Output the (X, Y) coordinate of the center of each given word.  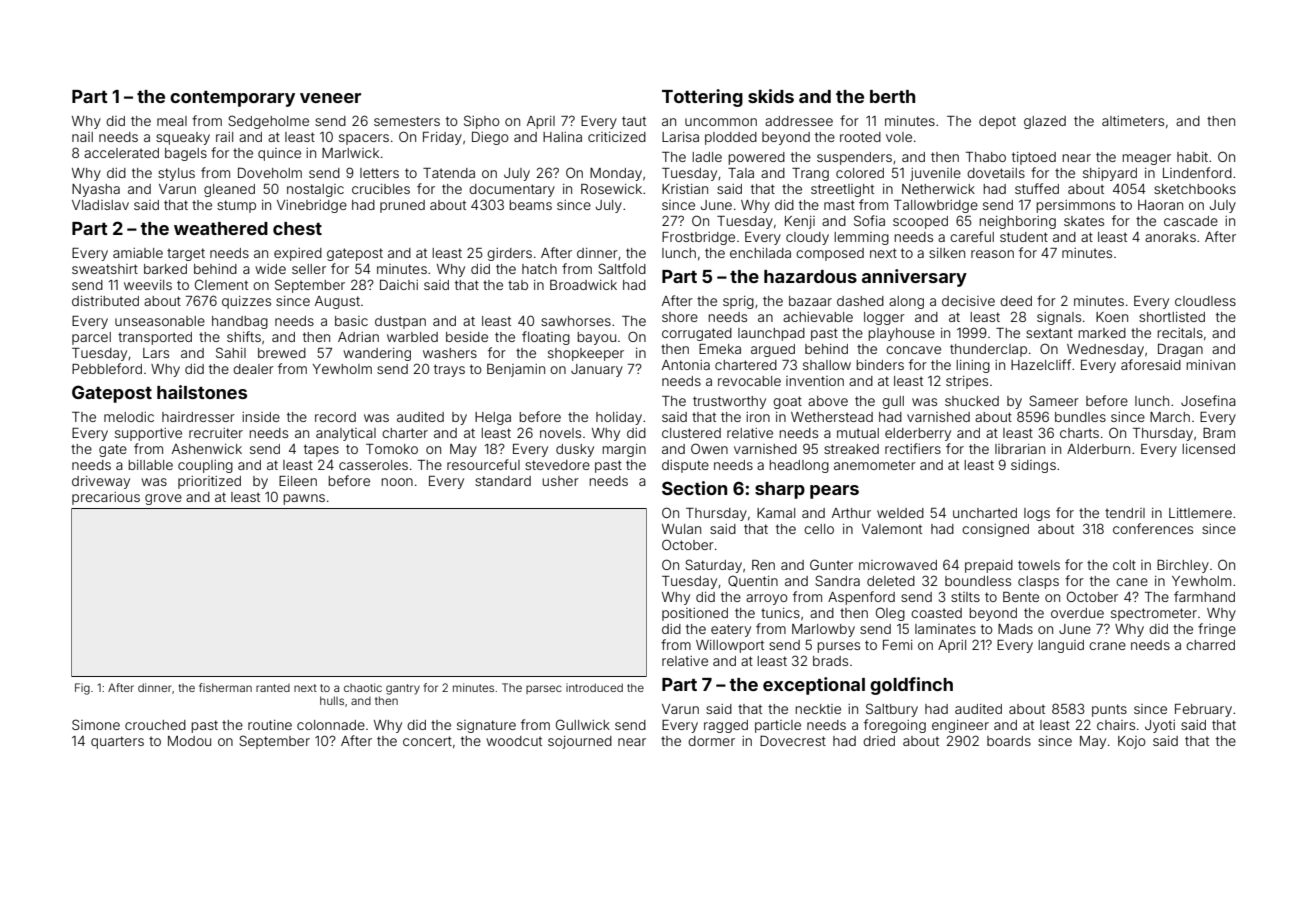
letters (379, 173)
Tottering (702, 98)
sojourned (580, 742)
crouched (155, 725)
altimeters (1133, 121)
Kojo (1132, 742)
